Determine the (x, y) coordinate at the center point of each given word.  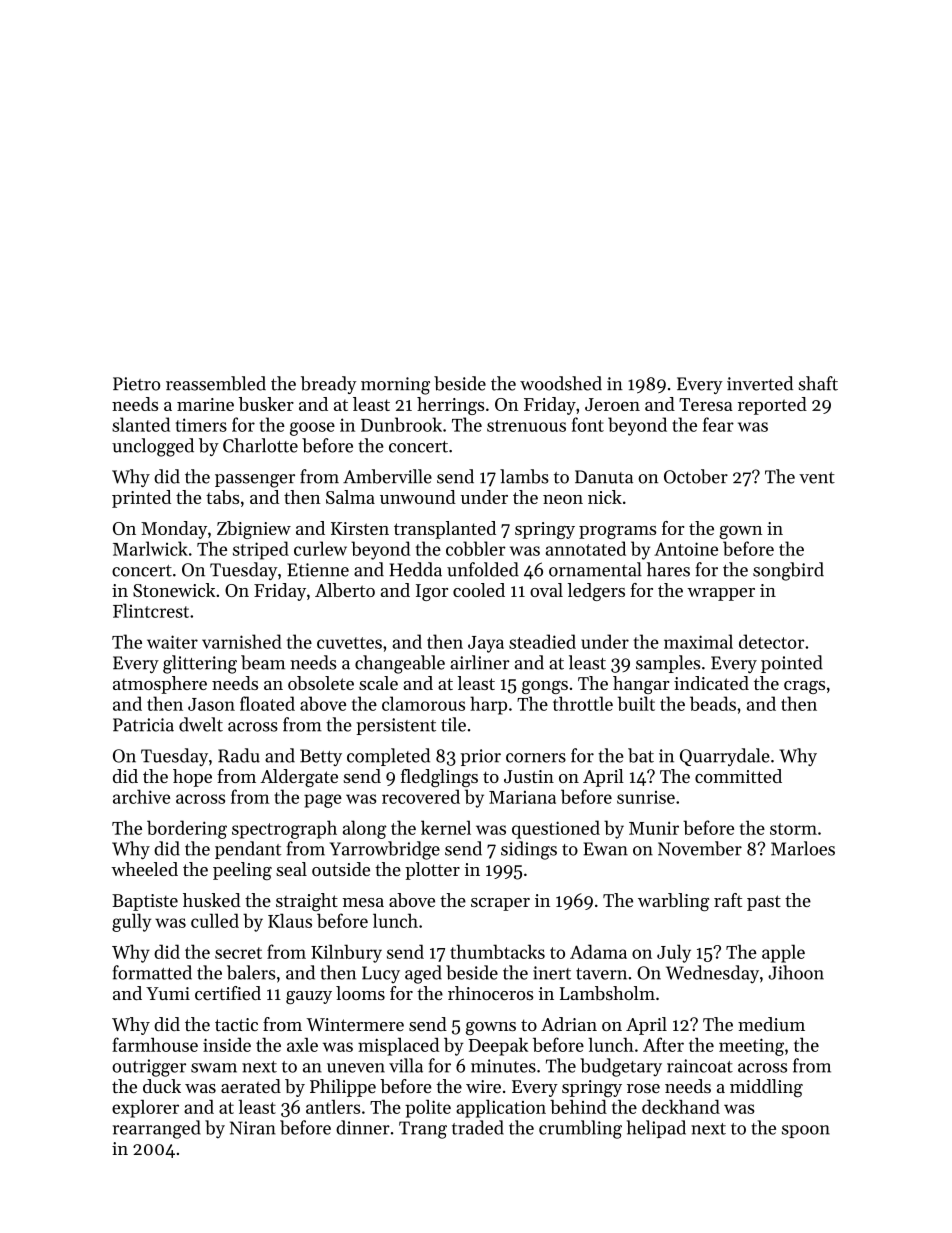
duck (162, 1086)
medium (771, 1024)
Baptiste (145, 902)
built (636, 703)
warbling (673, 902)
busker (266, 404)
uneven (356, 1068)
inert (552, 973)
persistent (396, 726)
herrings (450, 406)
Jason (211, 704)
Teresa (706, 404)
